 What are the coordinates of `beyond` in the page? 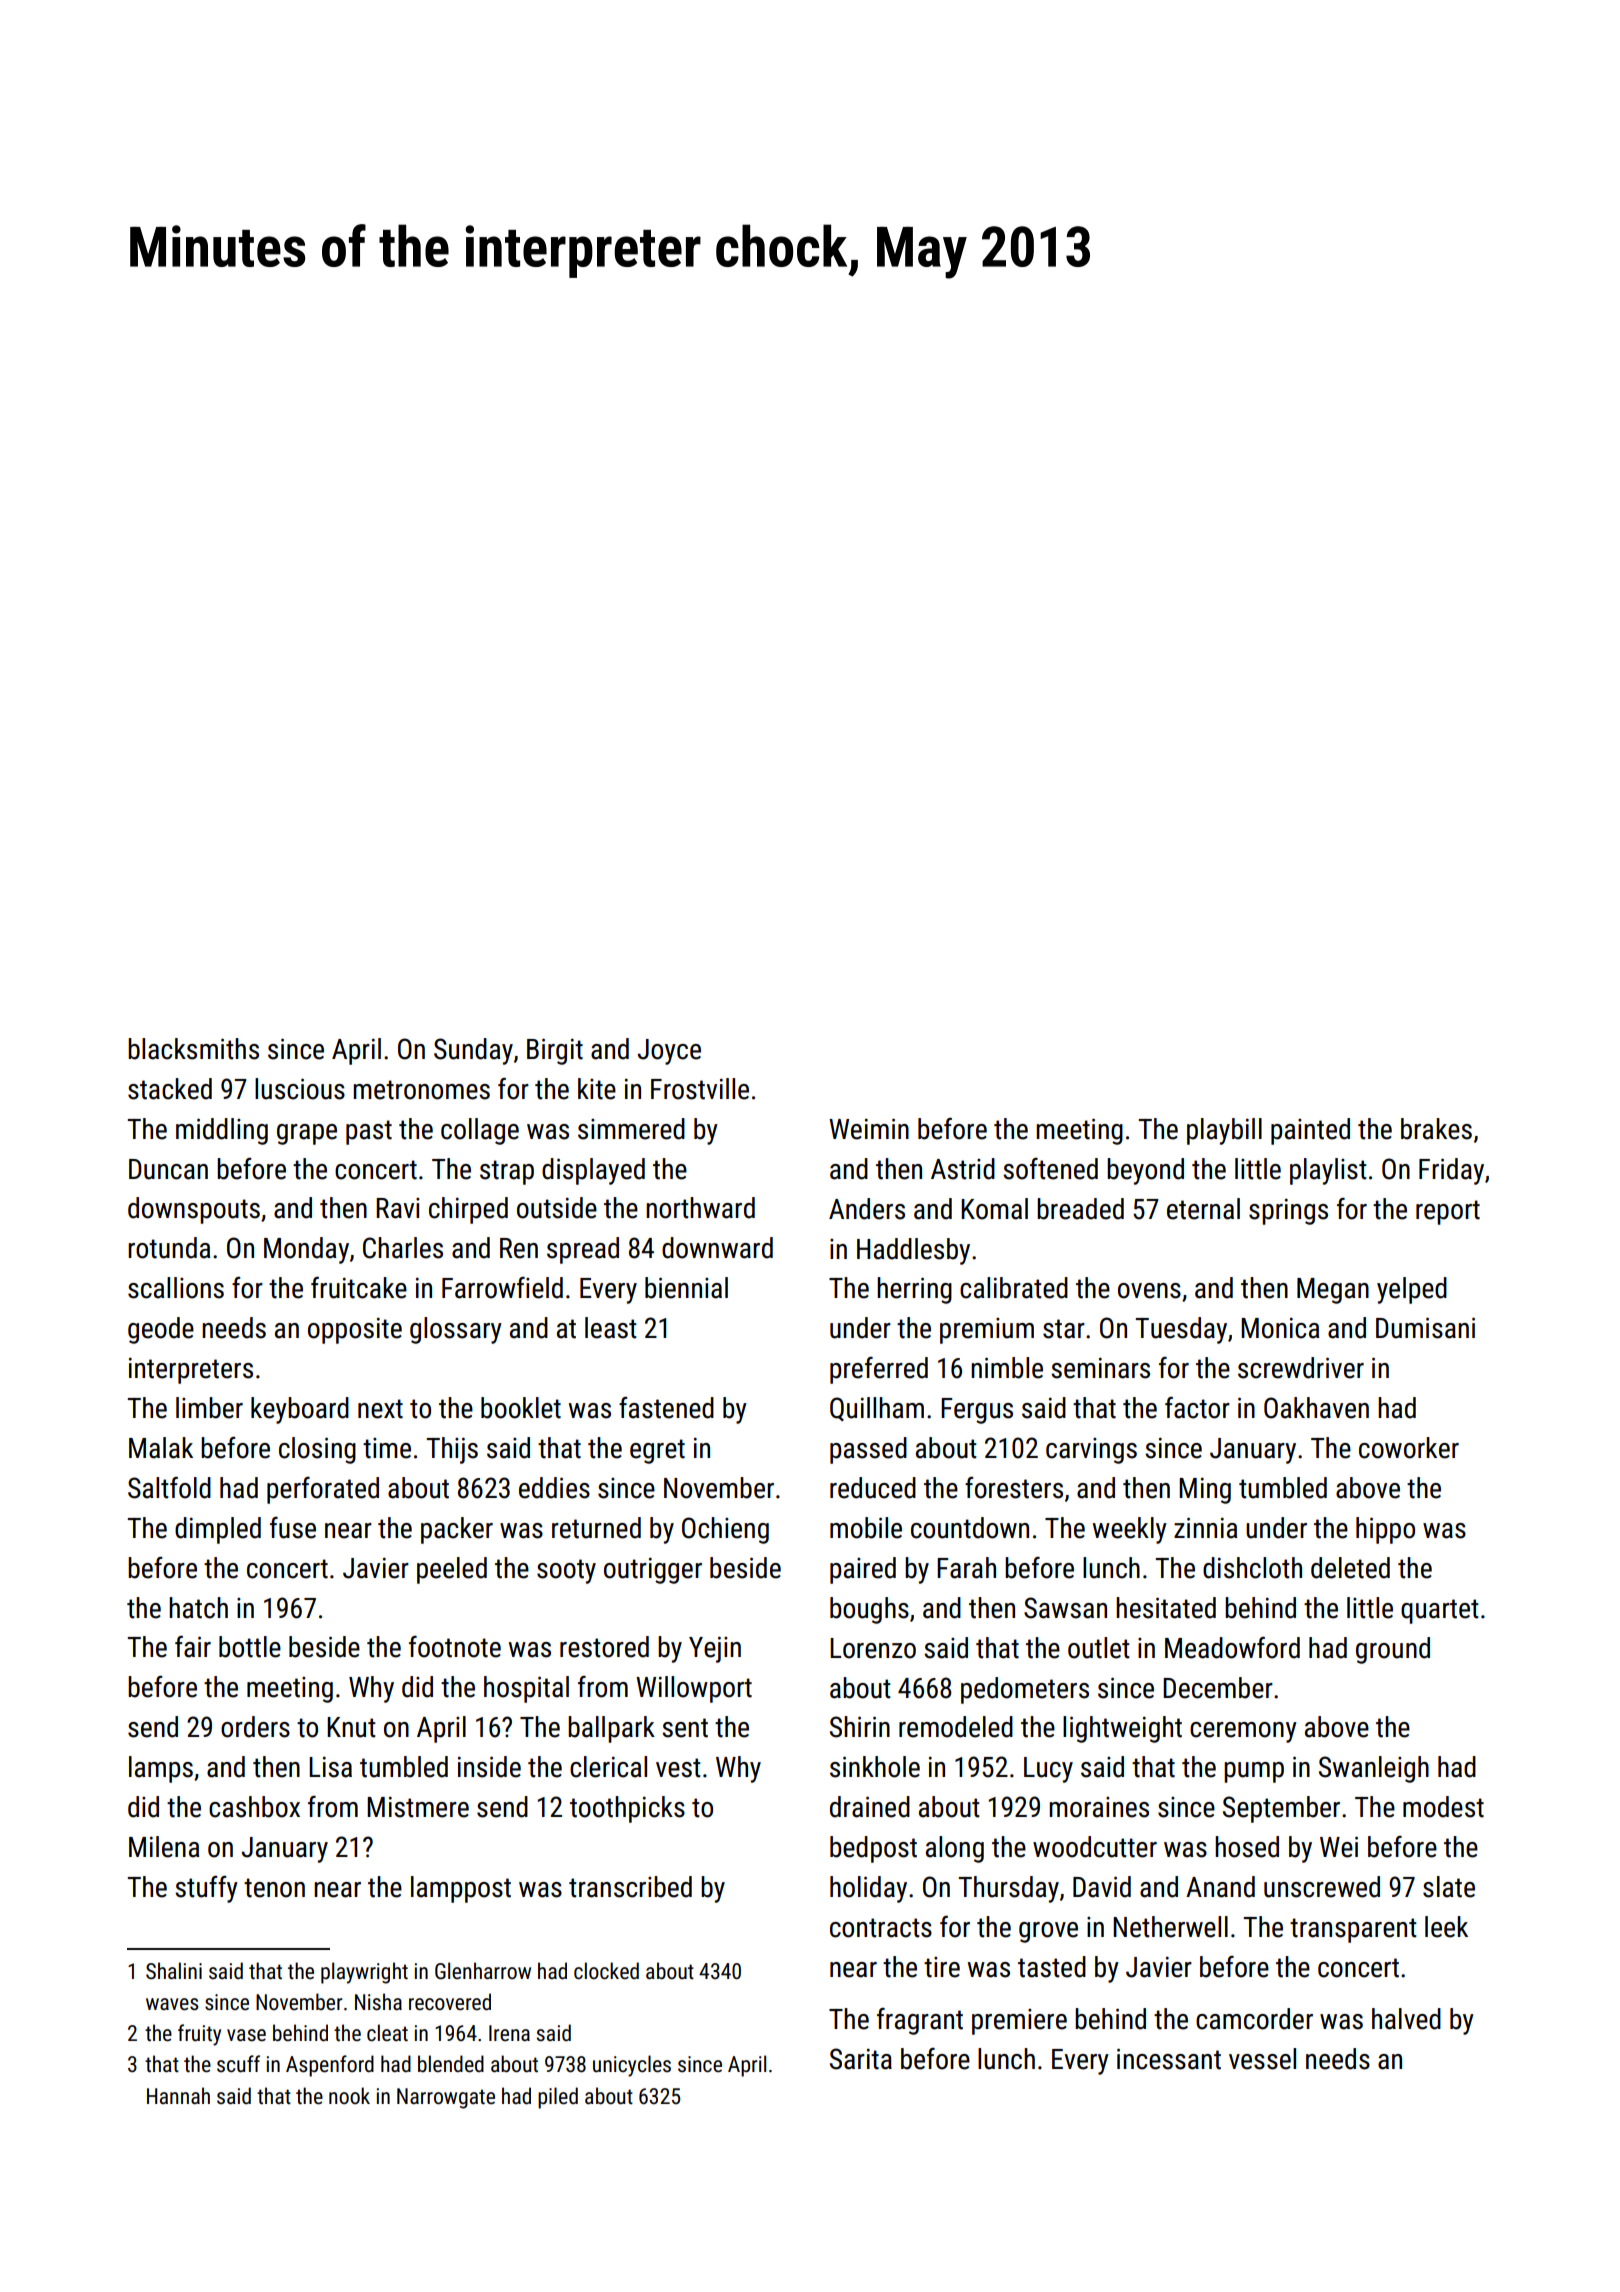 It's located at (1145, 1171).
